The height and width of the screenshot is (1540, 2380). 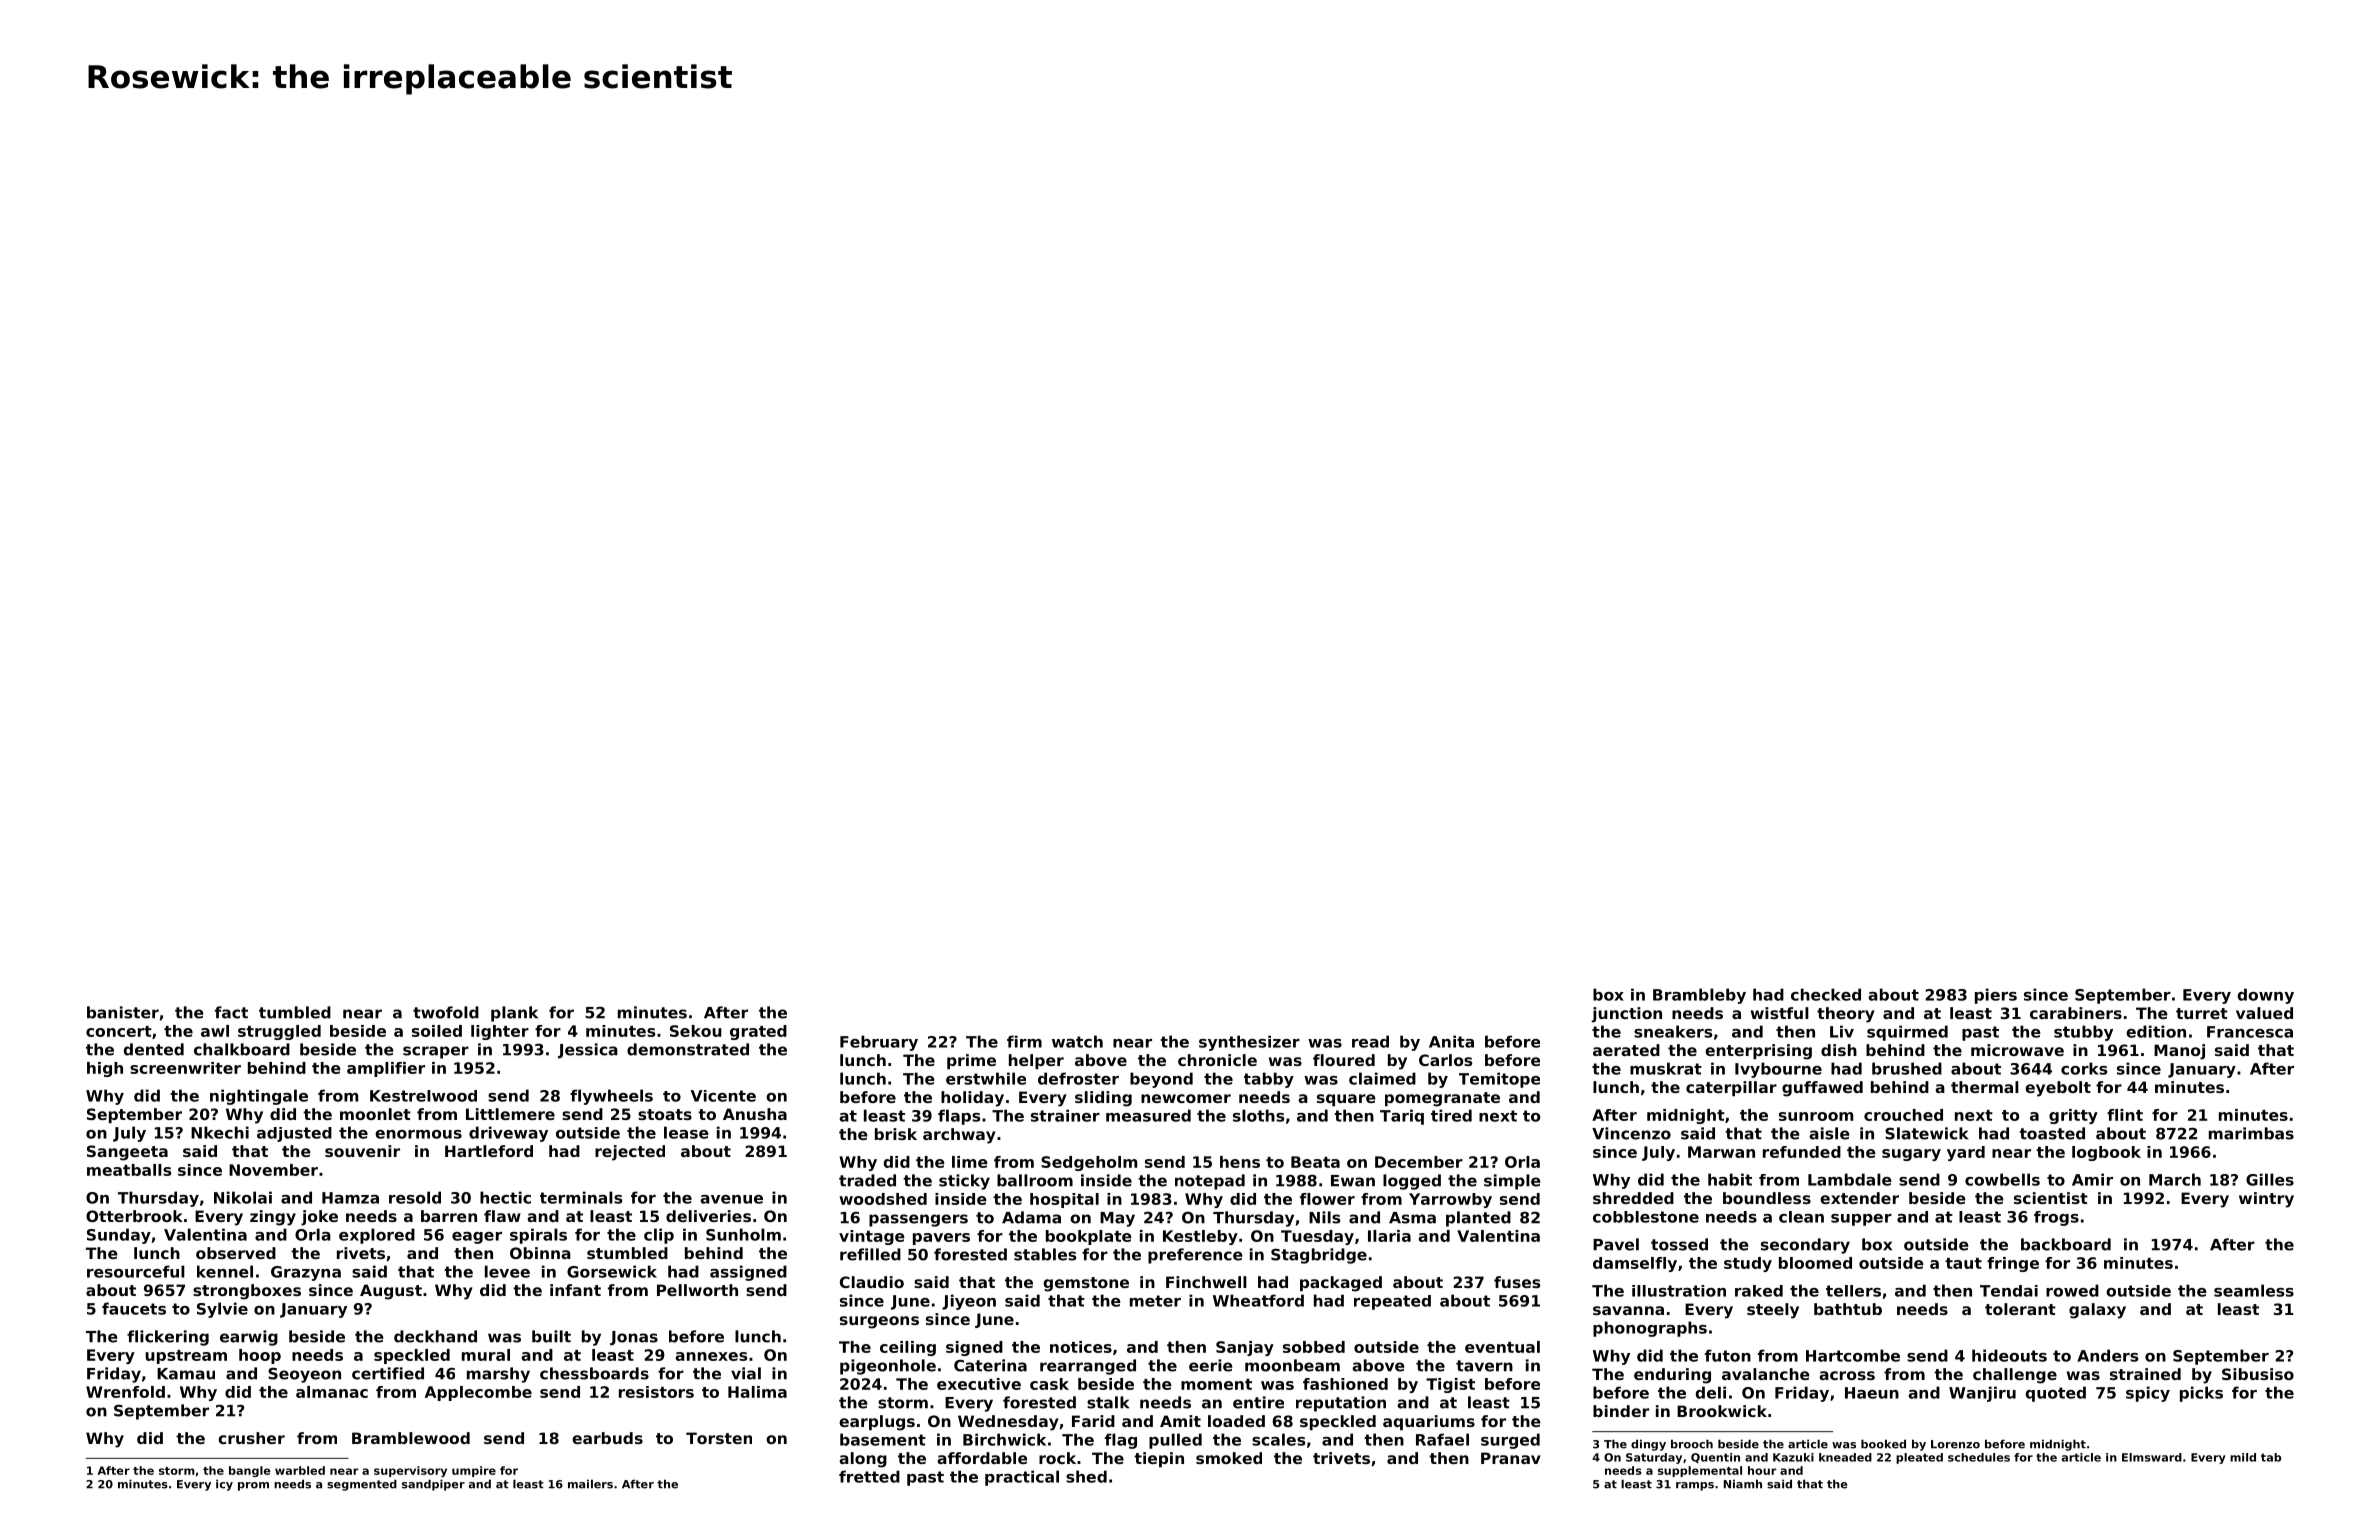 What do you see at coordinates (231, 1012) in the screenshot?
I see `fact` at bounding box center [231, 1012].
